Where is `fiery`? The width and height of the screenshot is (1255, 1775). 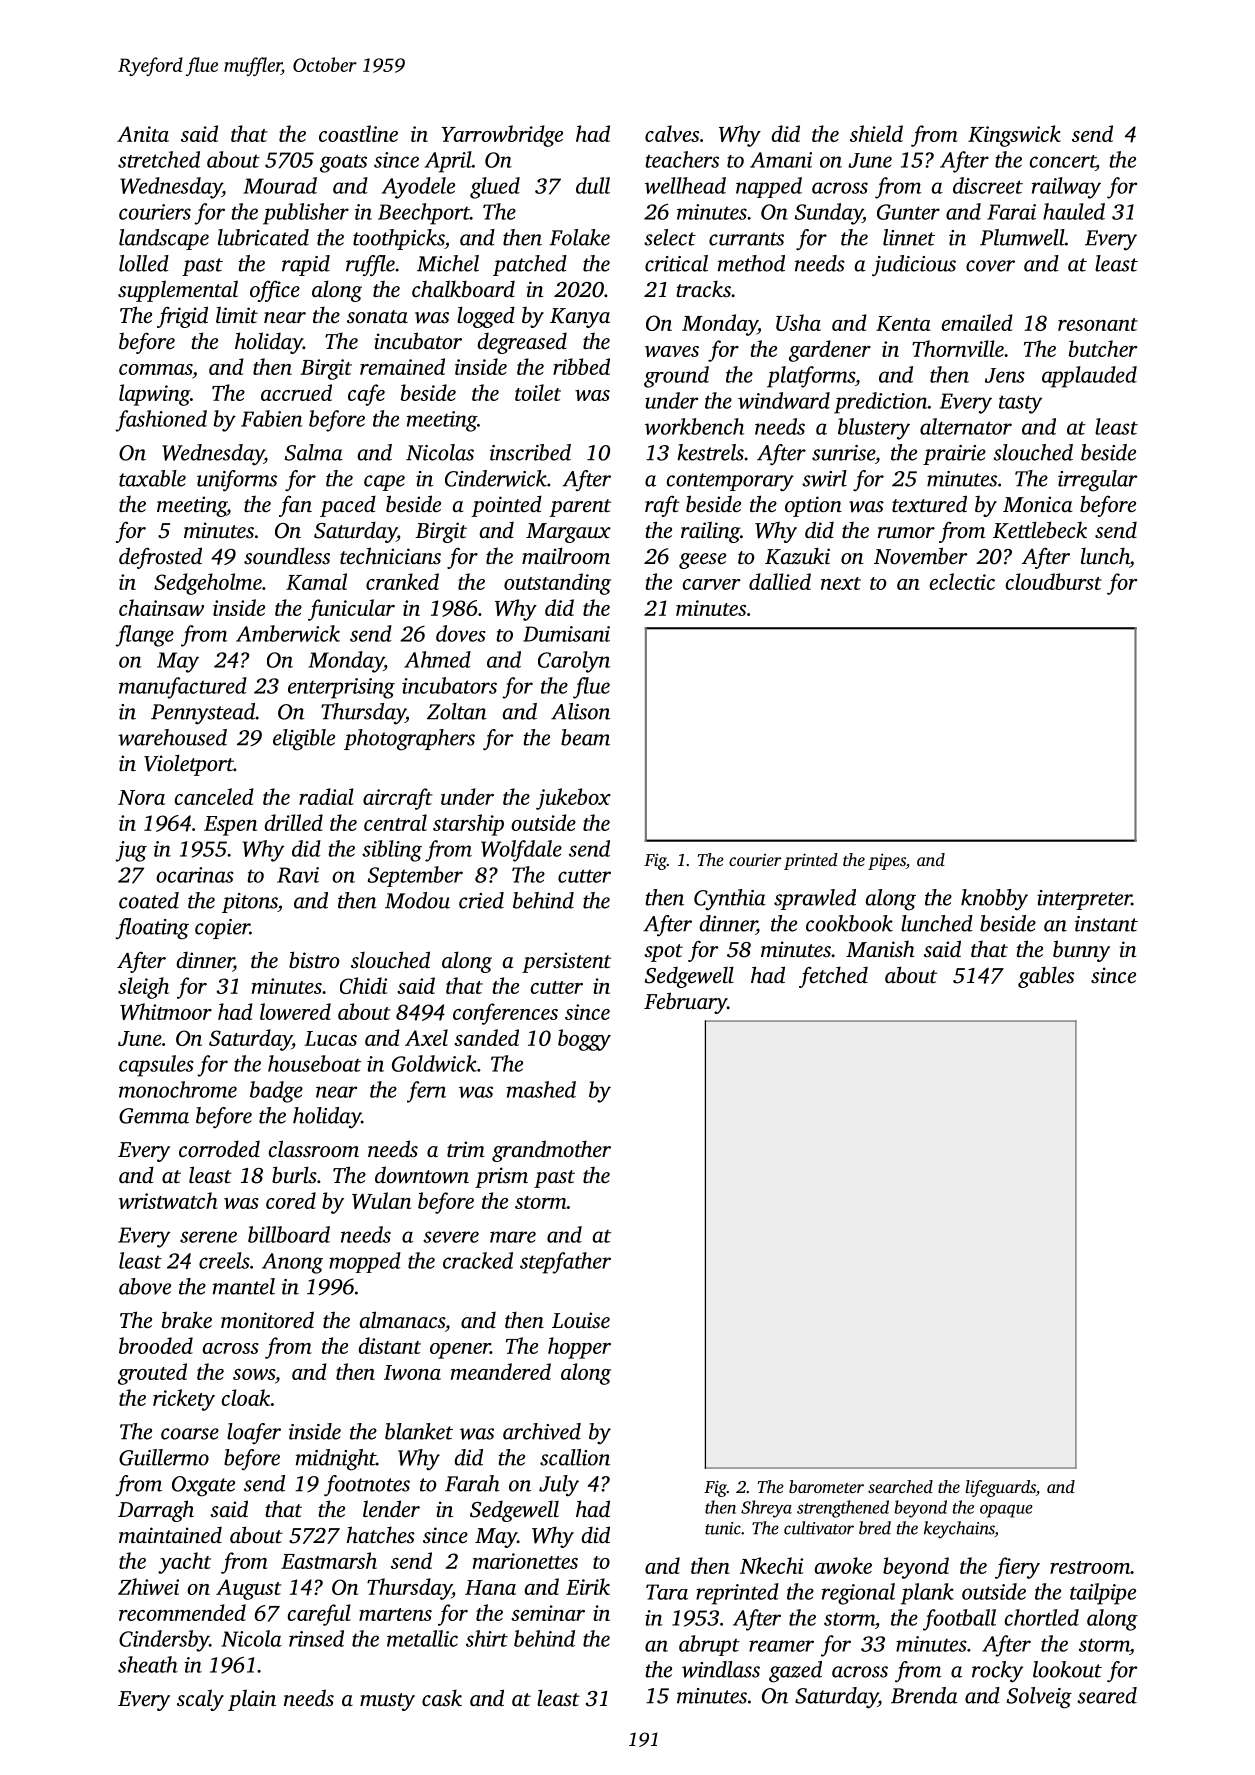 fiery is located at coordinates (1017, 1568).
